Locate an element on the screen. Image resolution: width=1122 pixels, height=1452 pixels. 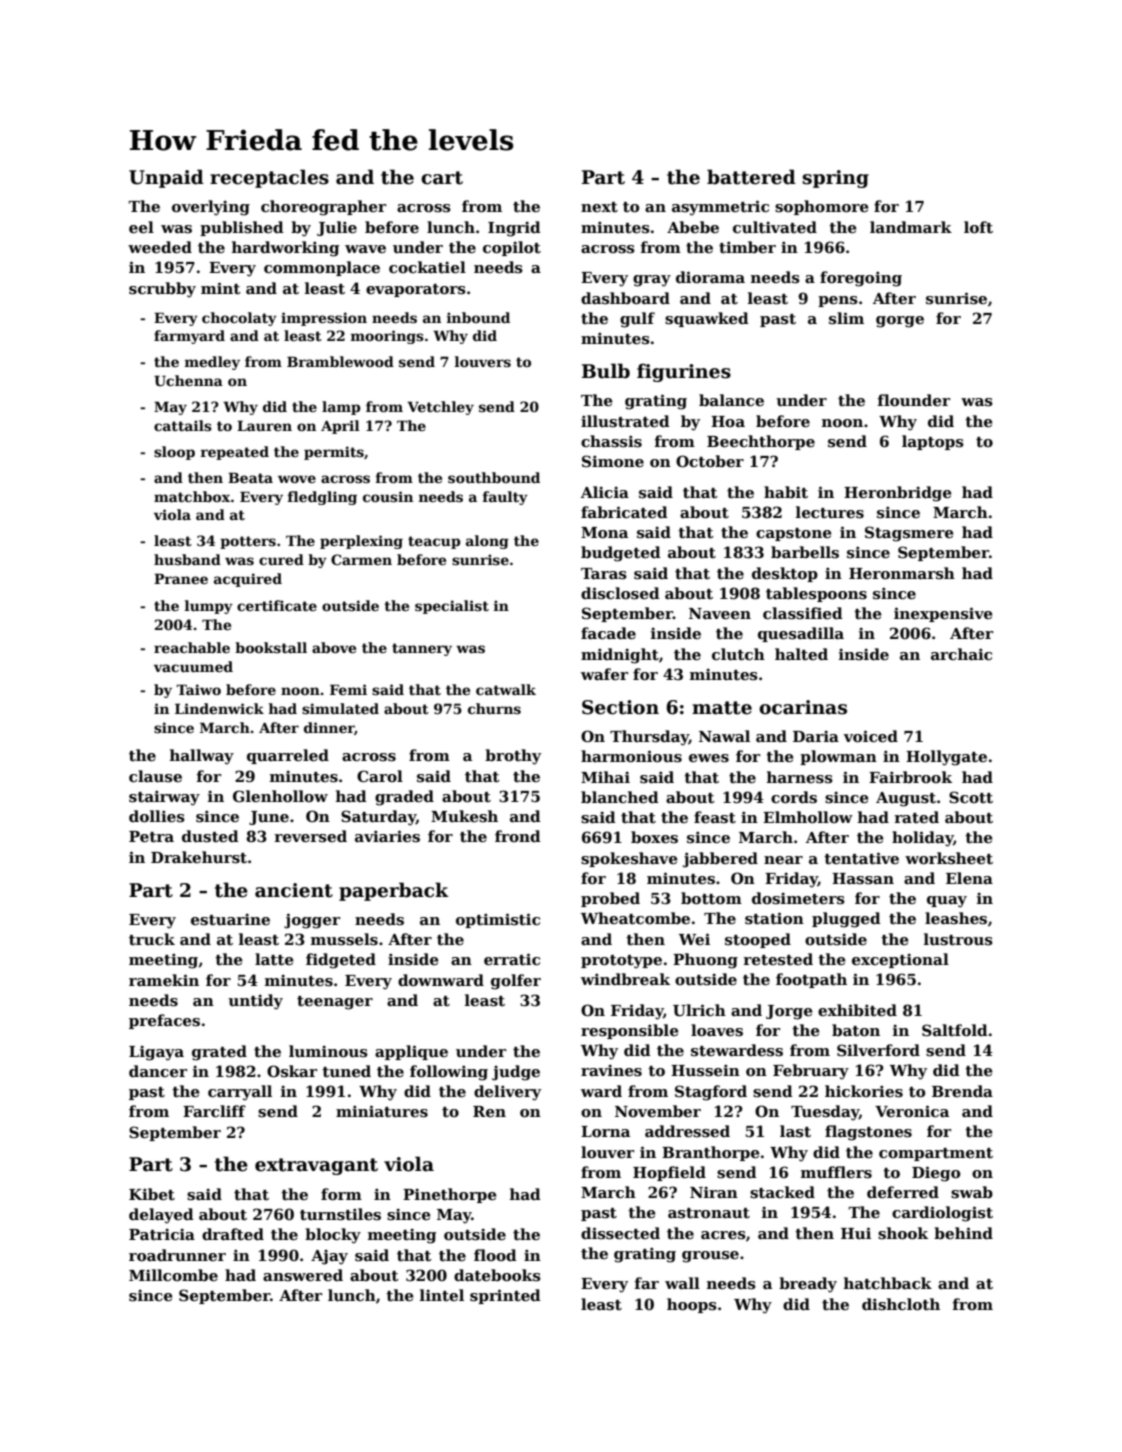
estuarine is located at coordinates (230, 919).
